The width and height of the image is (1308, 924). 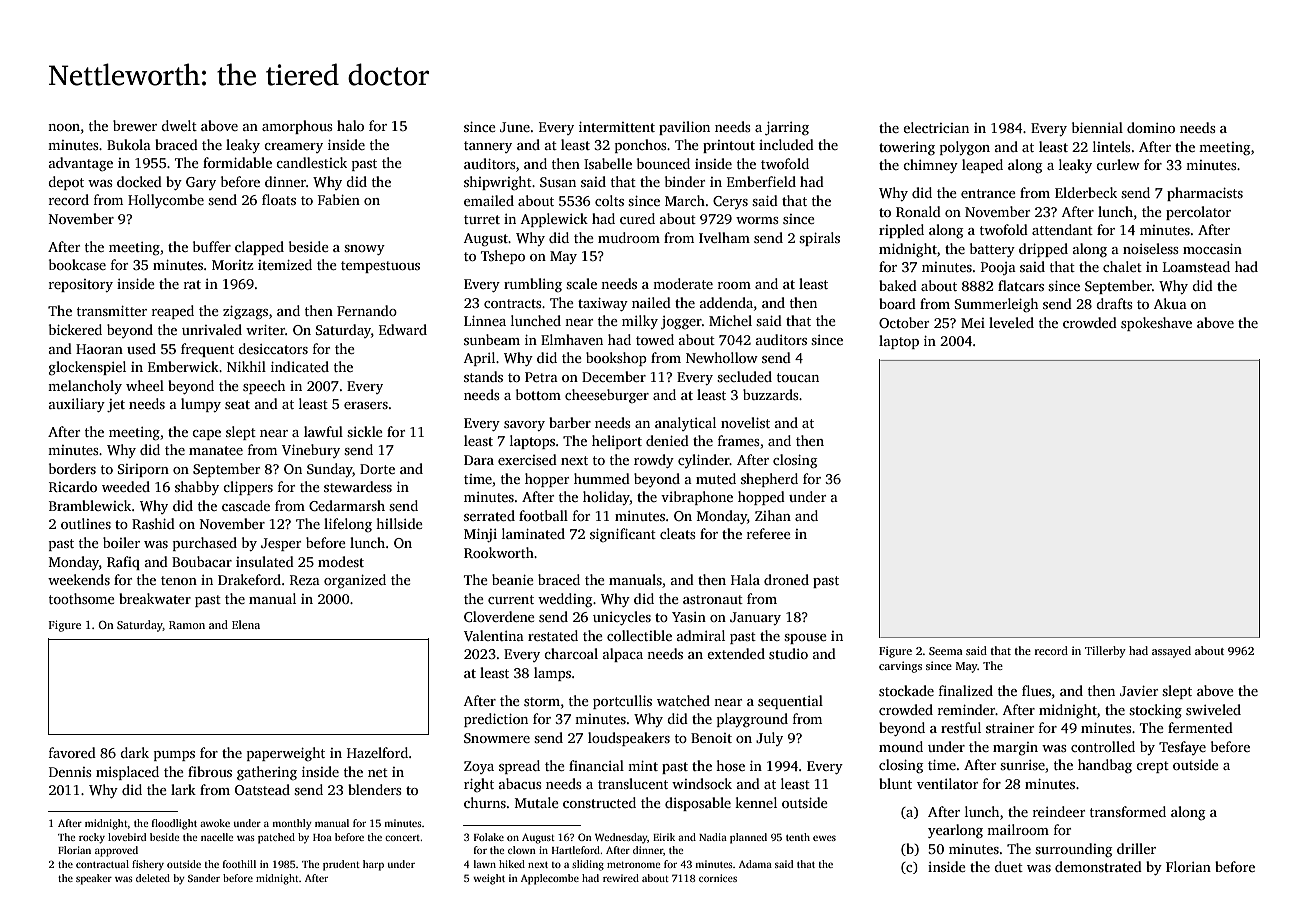 What do you see at coordinates (339, 199) in the image?
I see `Fabien` at bounding box center [339, 199].
